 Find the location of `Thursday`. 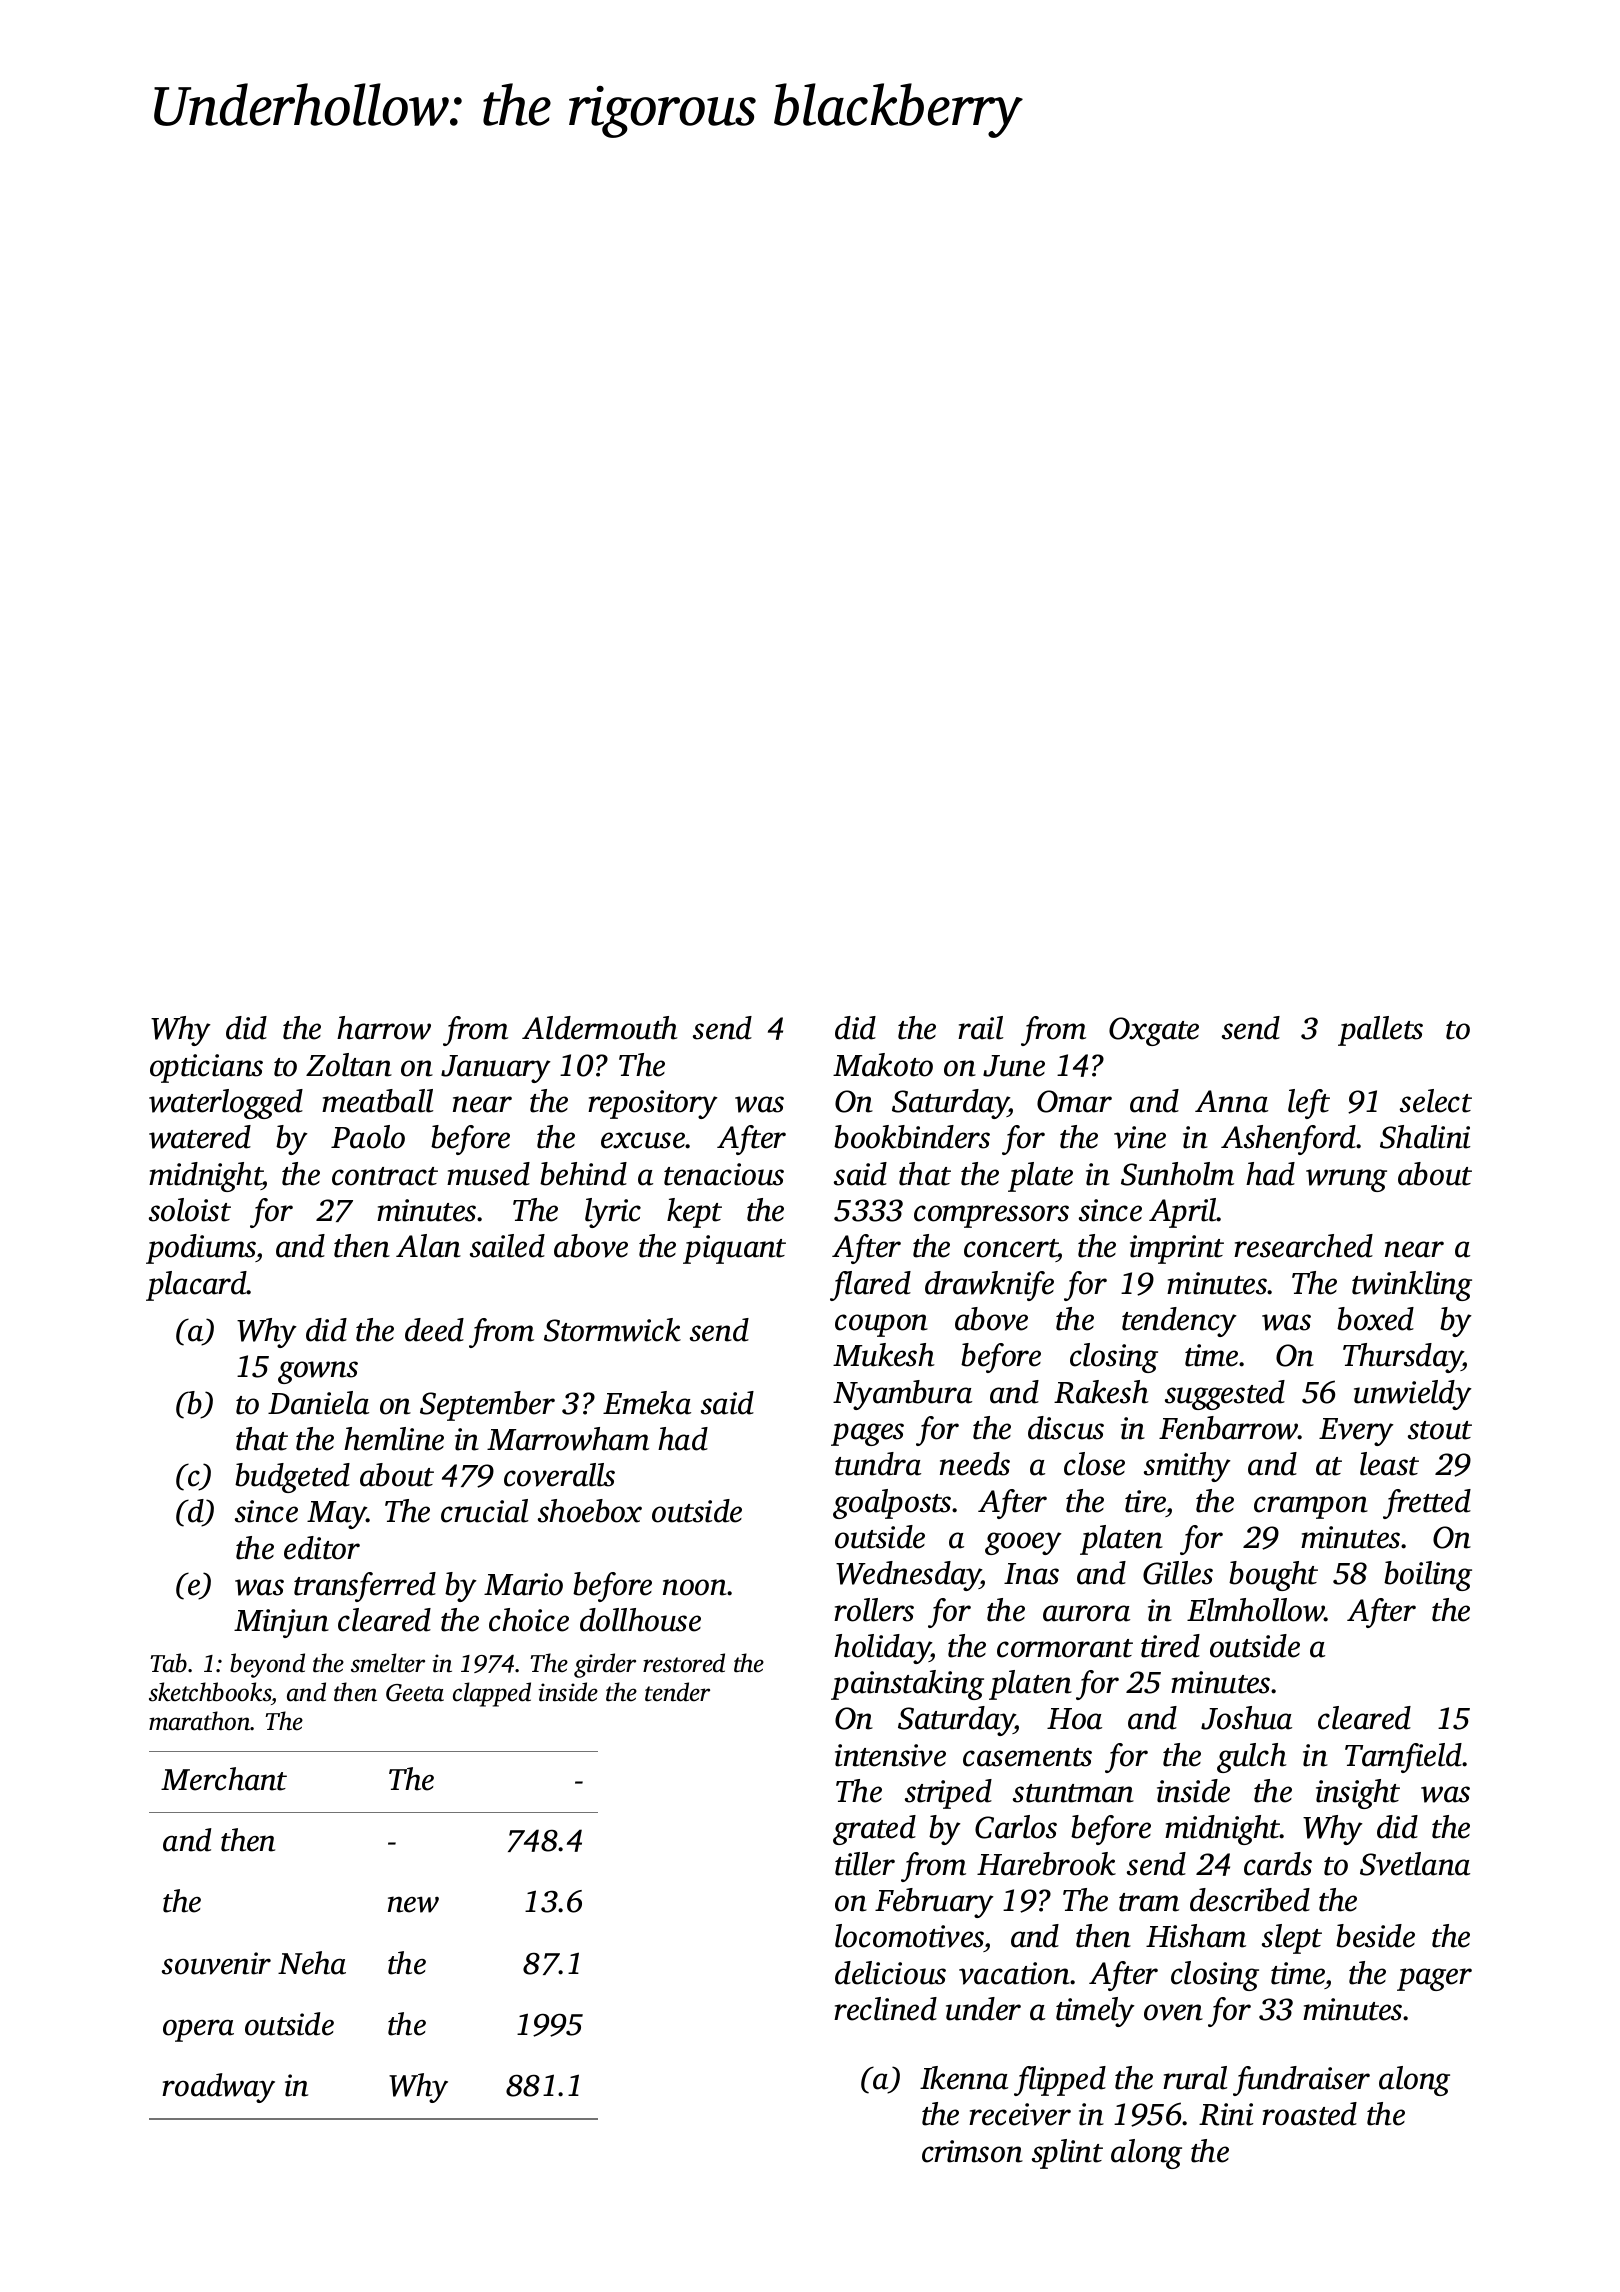

Thursday is located at coordinates (1403, 1358).
